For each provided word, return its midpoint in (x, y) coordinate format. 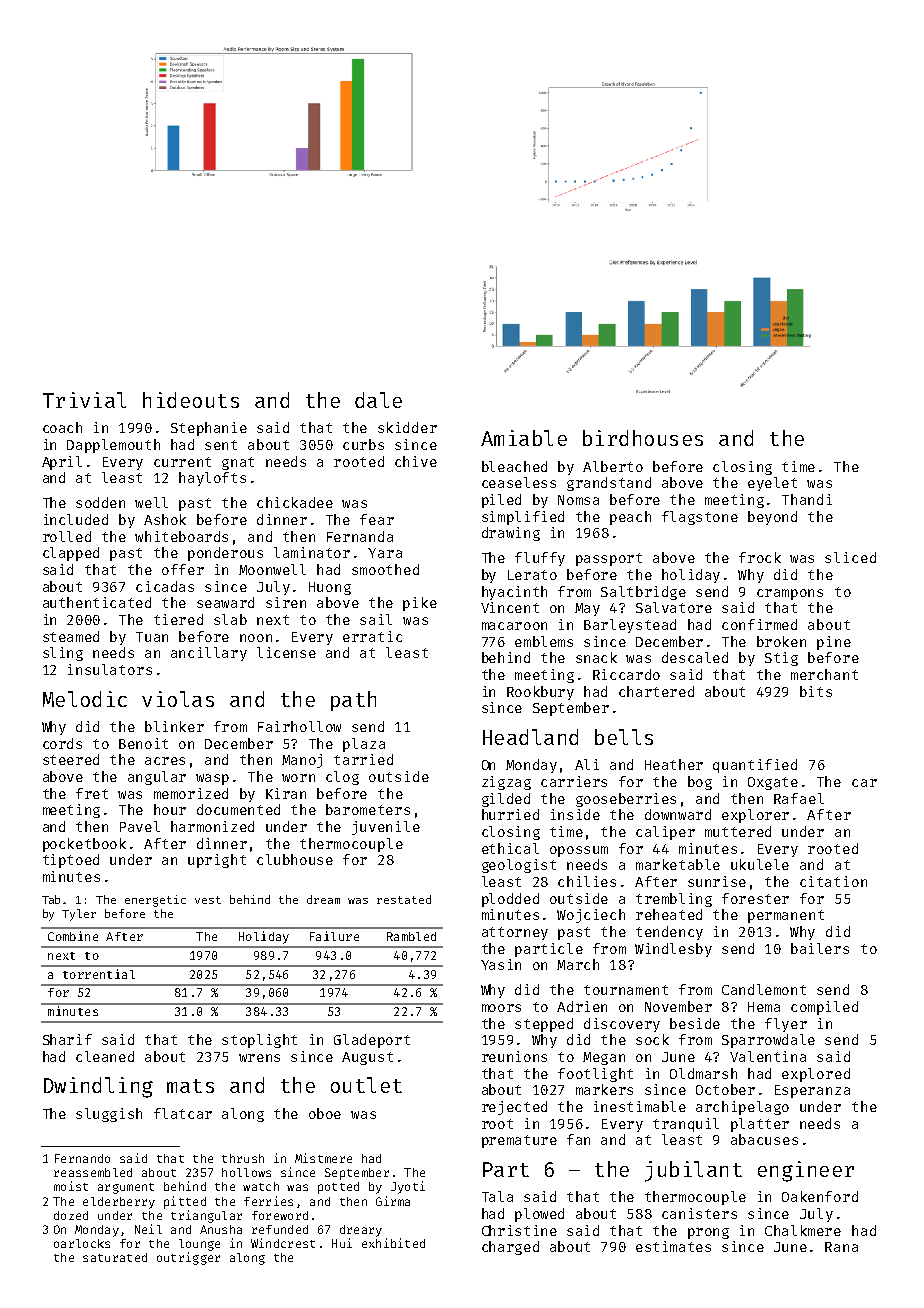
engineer (806, 1171)
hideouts (191, 400)
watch (261, 1186)
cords (62, 743)
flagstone (700, 518)
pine (834, 643)
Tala (497, 1196)
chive (416, 461)
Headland (530, 737)
